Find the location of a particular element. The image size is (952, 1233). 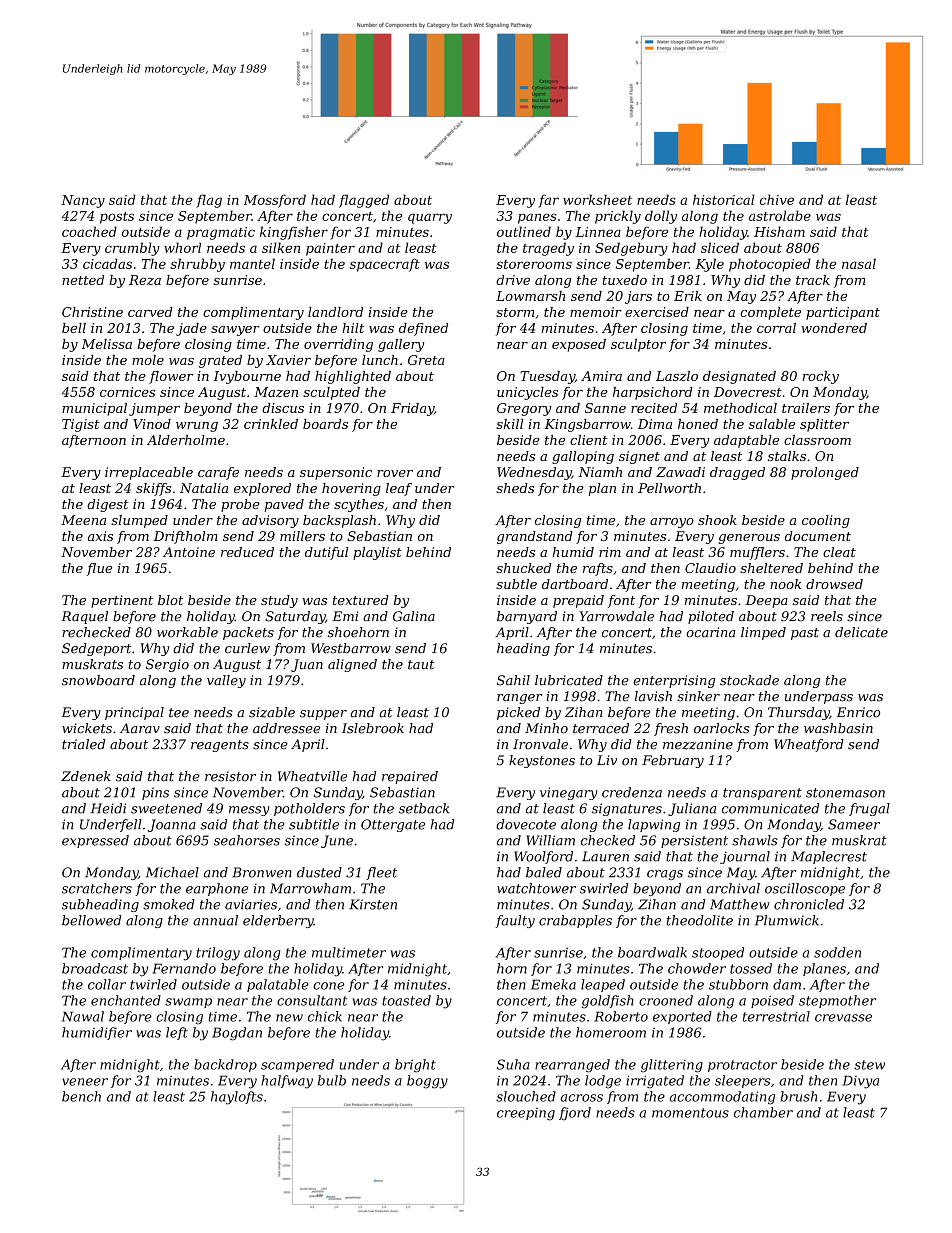

digest is located at coordinates (108, 505).
